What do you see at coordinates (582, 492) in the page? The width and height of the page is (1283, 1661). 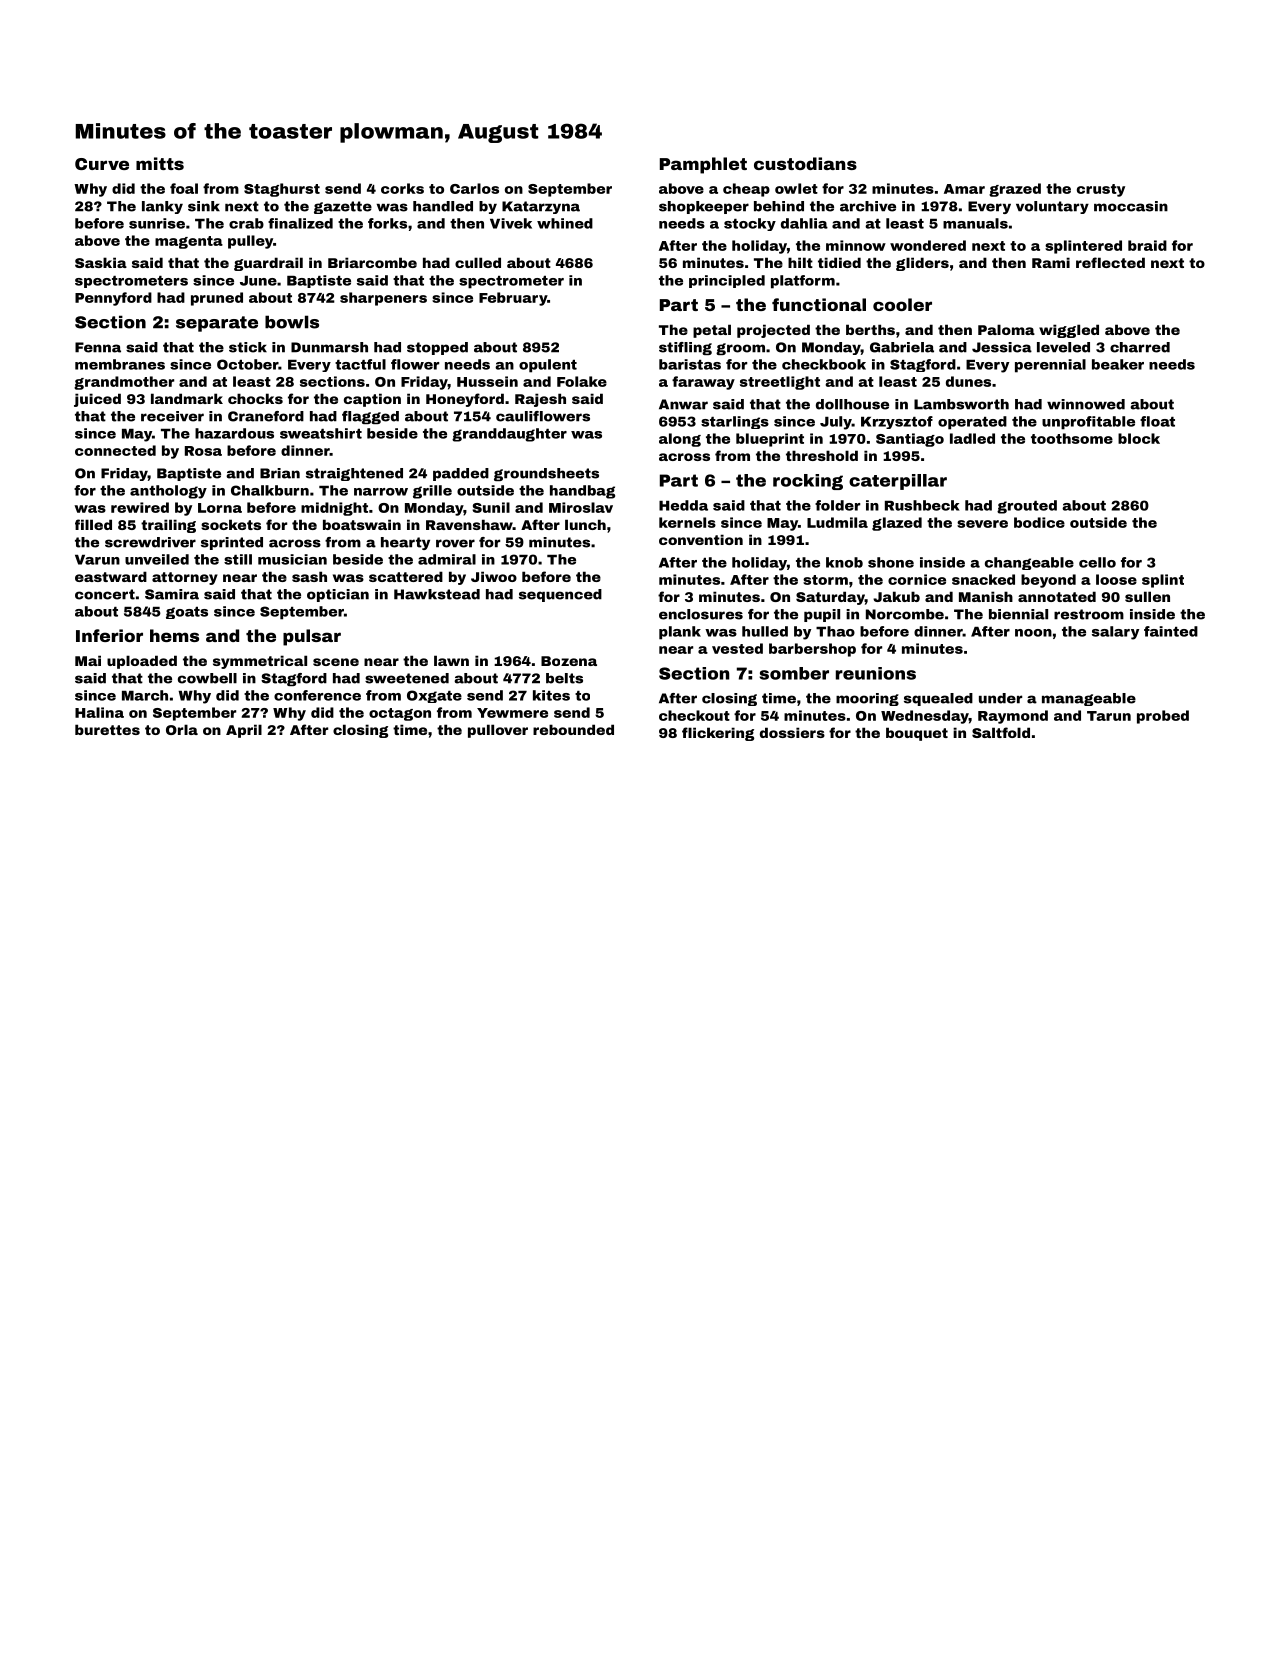 I see `handbag` at bounding box center [582, 492].
